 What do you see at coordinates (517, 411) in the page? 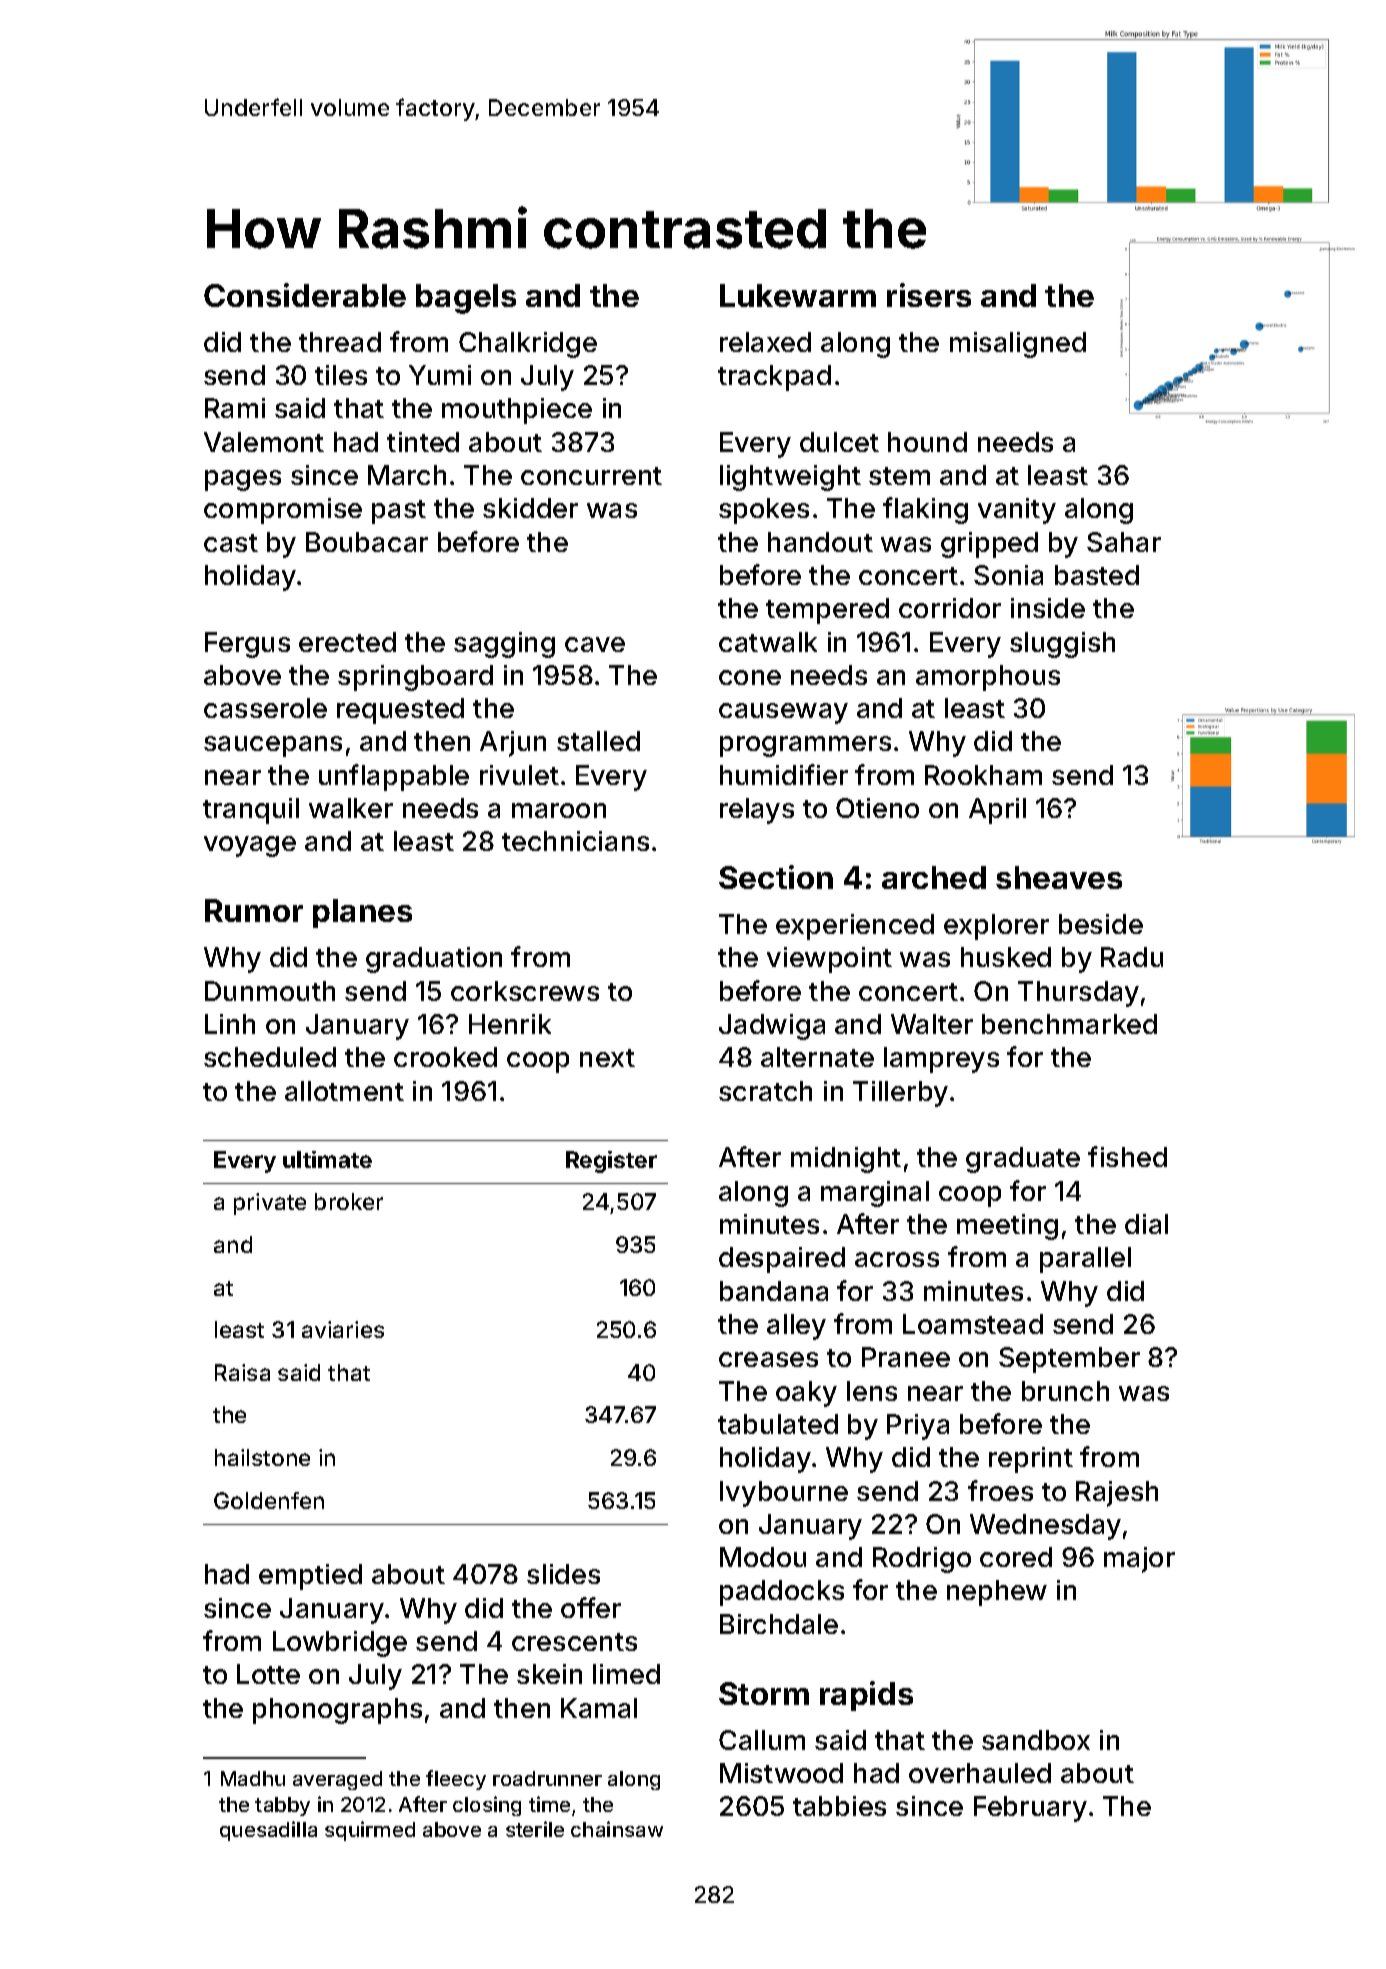
I see `mouthpiece` at bounding box center [517, 411].
